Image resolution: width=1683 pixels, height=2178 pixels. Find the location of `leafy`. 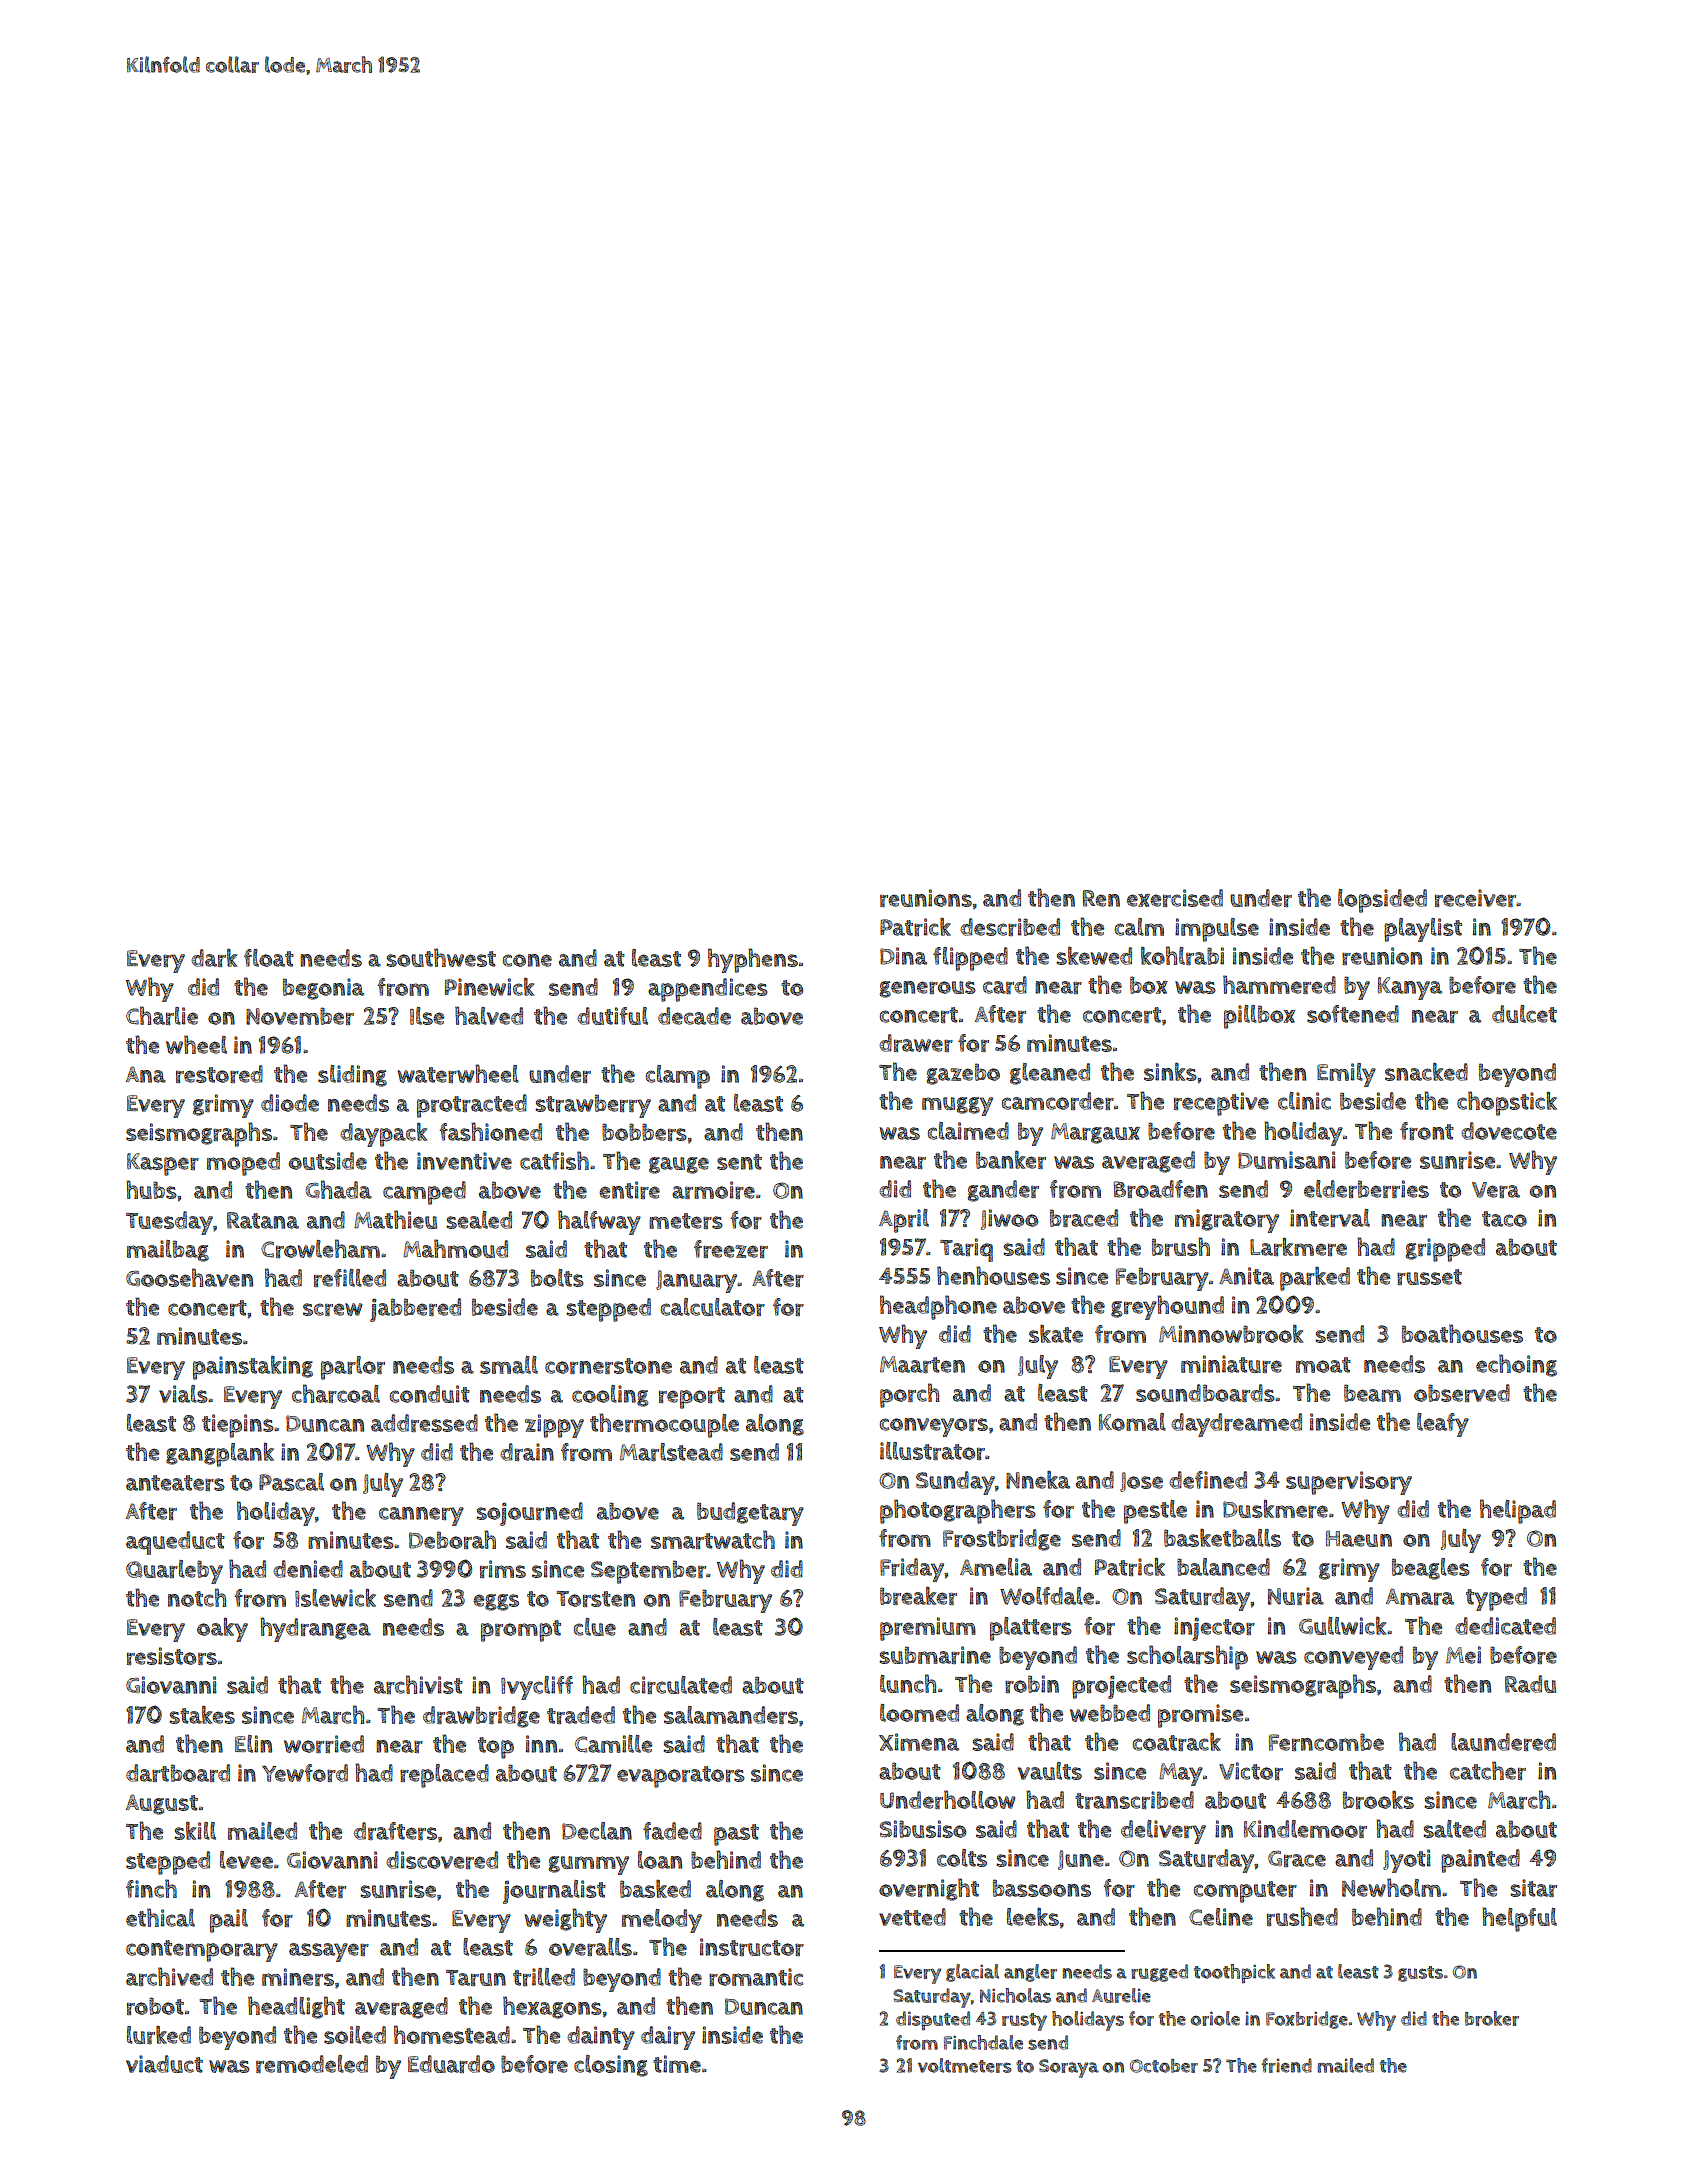

leafy is located at coordinates (1443, 1425).
